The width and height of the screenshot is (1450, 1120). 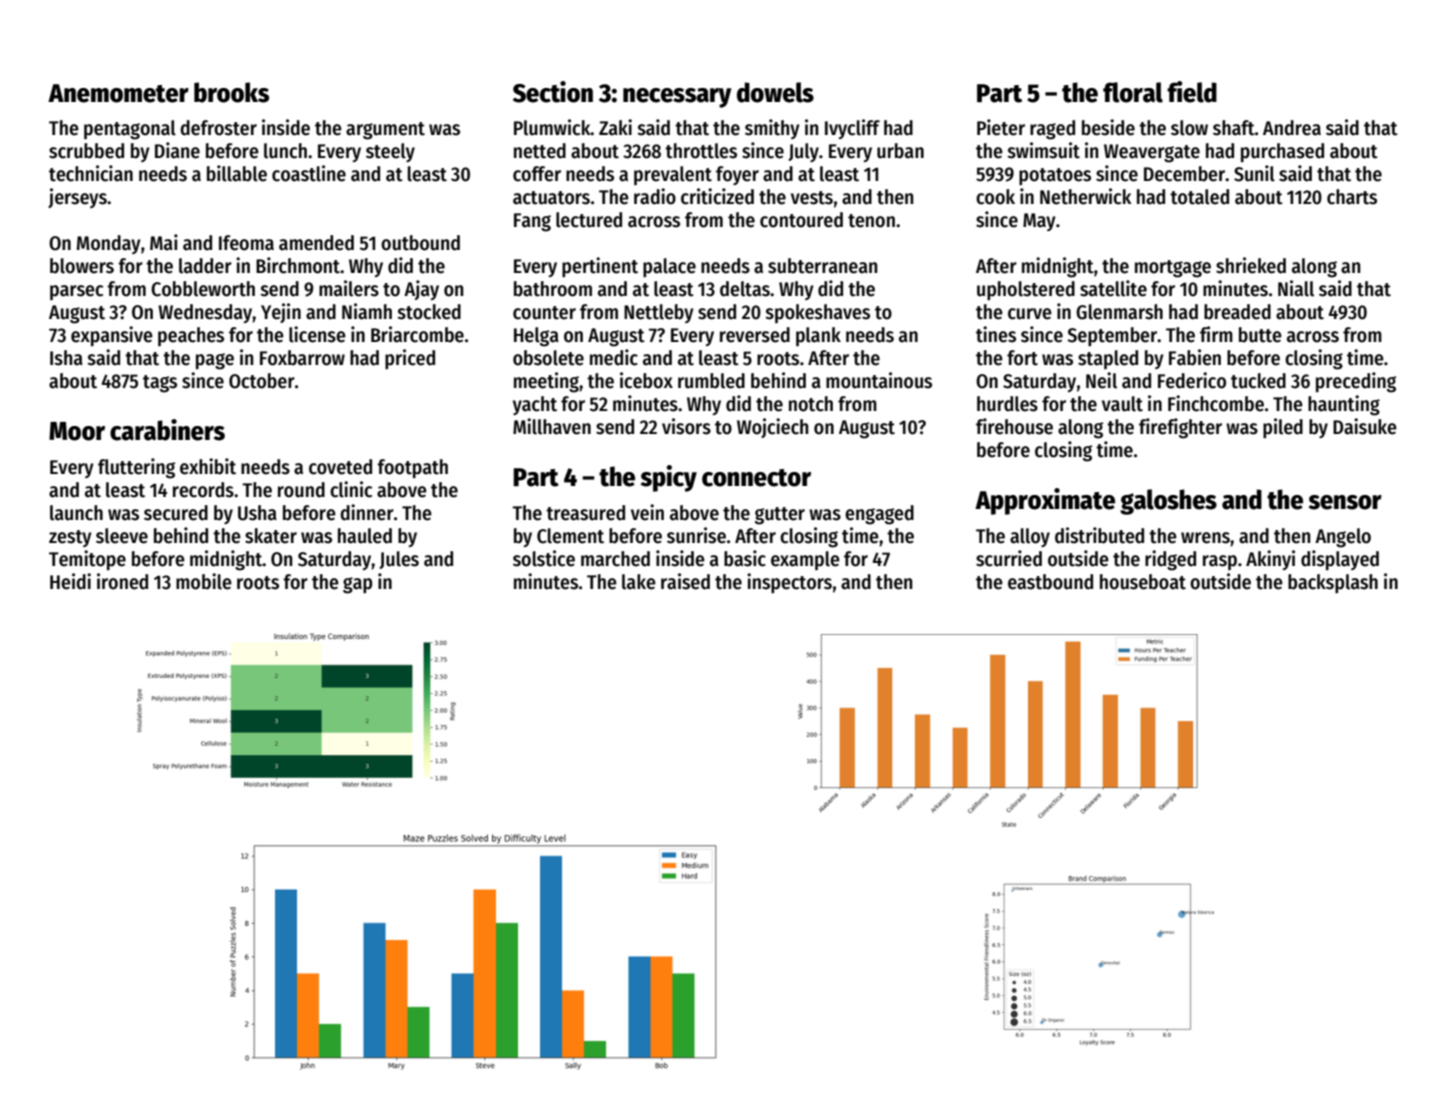 What do you see at coordinates (203, 490) in the screenshot?
I see `records` at bounding box center [203, 490].
